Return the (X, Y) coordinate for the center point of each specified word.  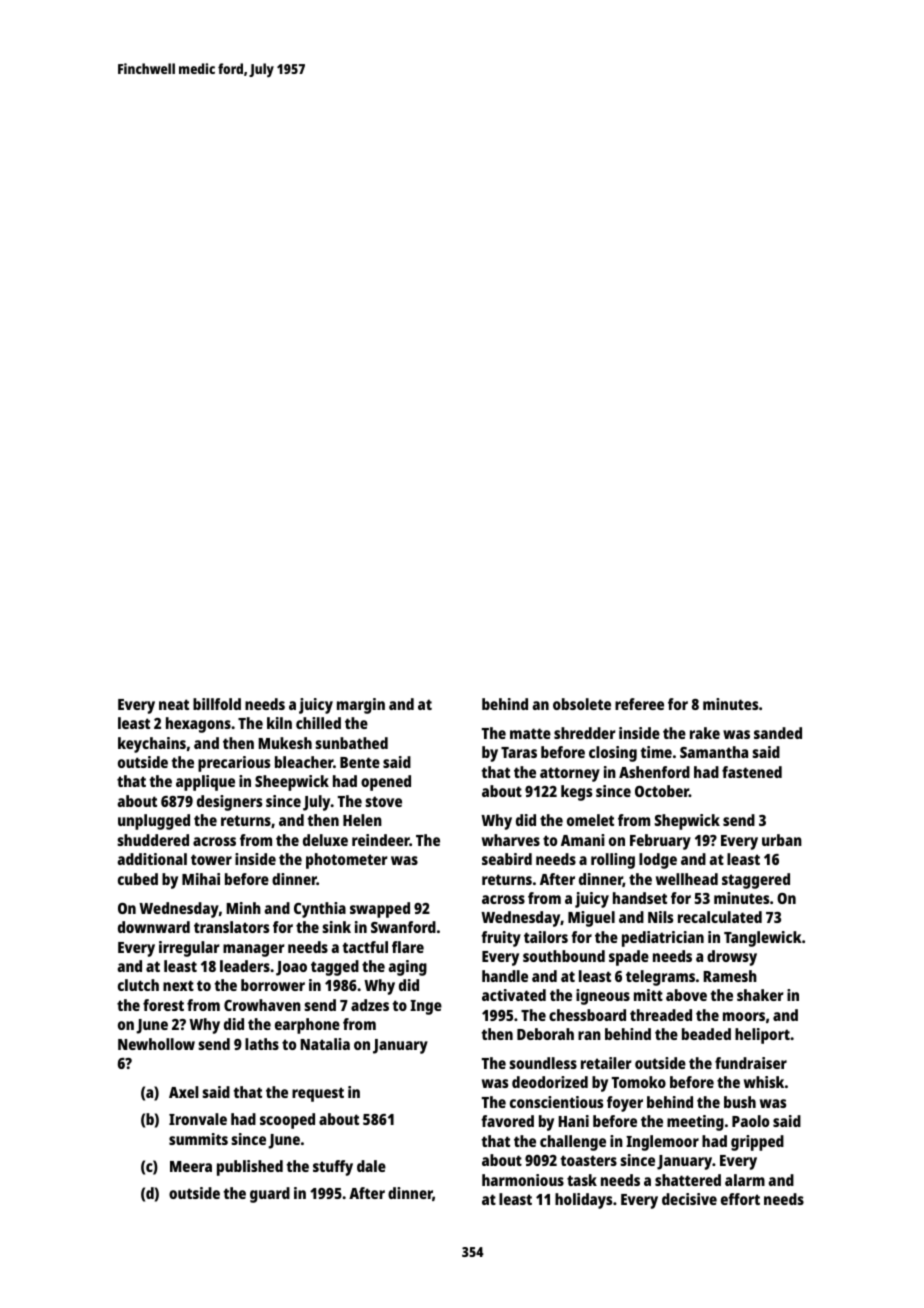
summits (198, 1139)
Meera (191, 1166)
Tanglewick (763, 939)
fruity (501, 939)
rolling (613, 861)
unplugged (154, 822)
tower (211, 859)
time (656, 752)
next (178, 985)
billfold (217, 704)
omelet (590, 820)
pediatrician (663, 939)
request (318, 1094)
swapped (380, 910)
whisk (764, 1082)
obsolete (582, 704)
